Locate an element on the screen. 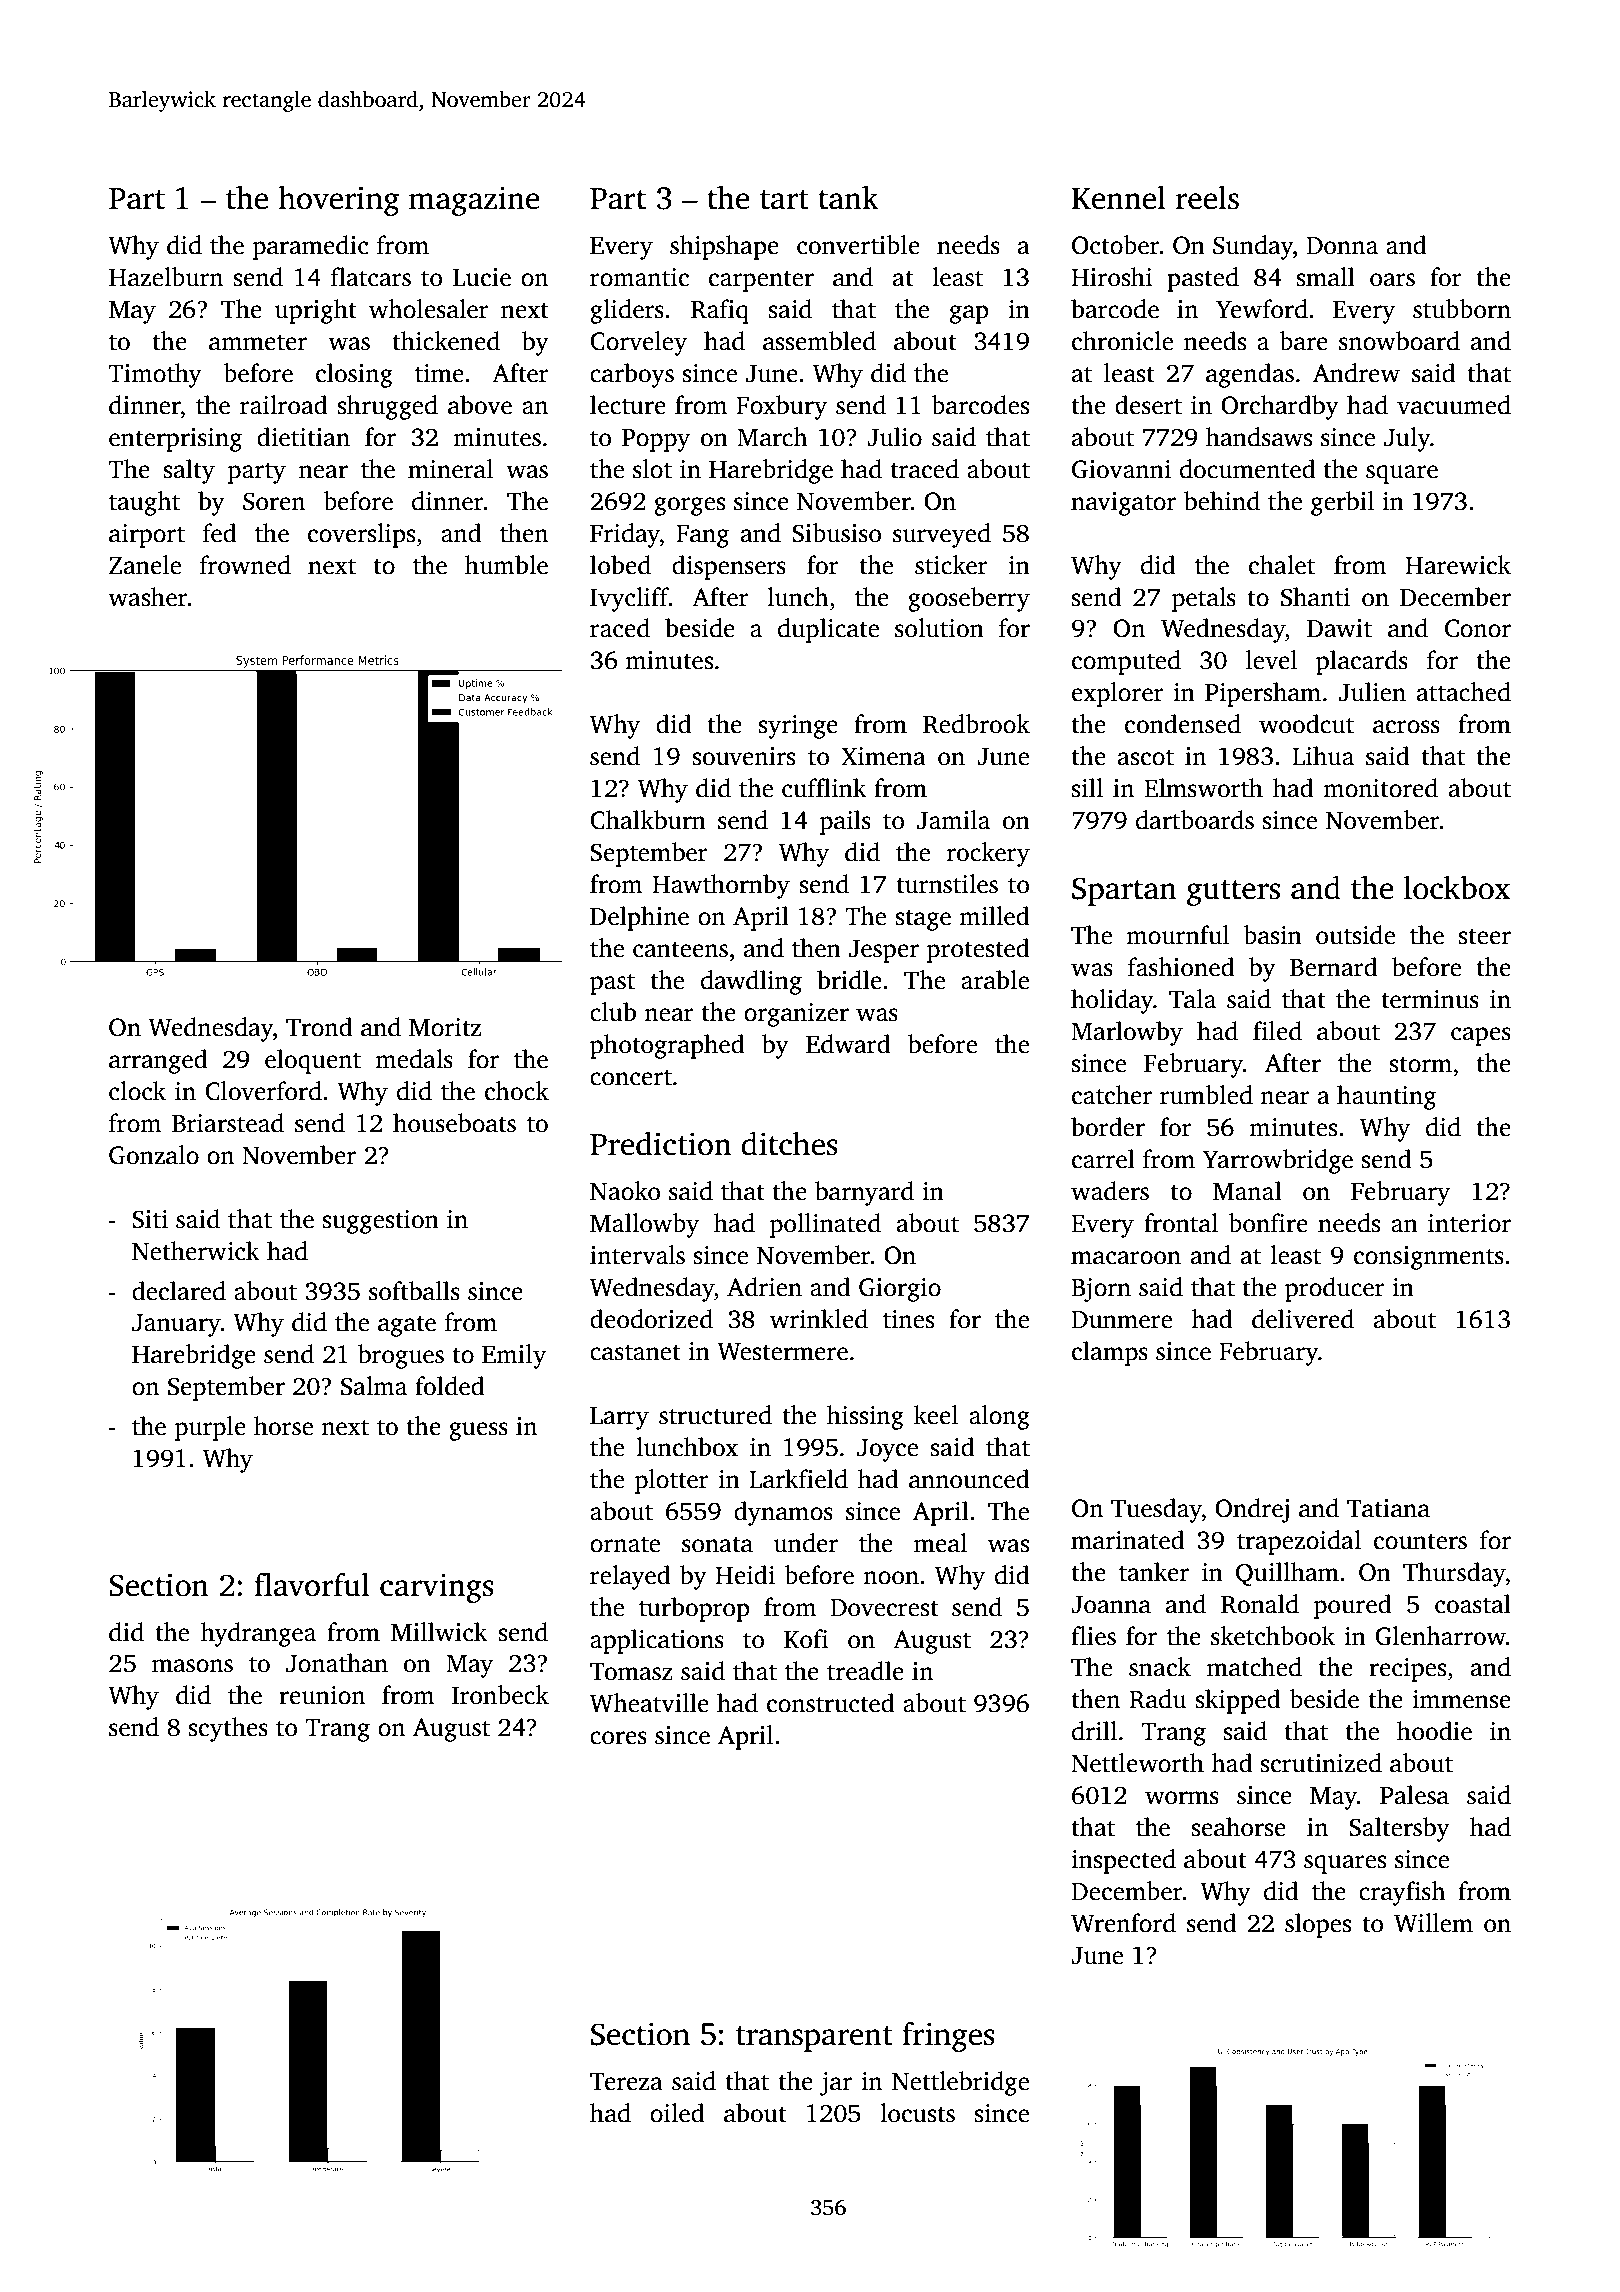 The image size is (1620, 2292). delivered is located at coordinates (1303, 1319).
